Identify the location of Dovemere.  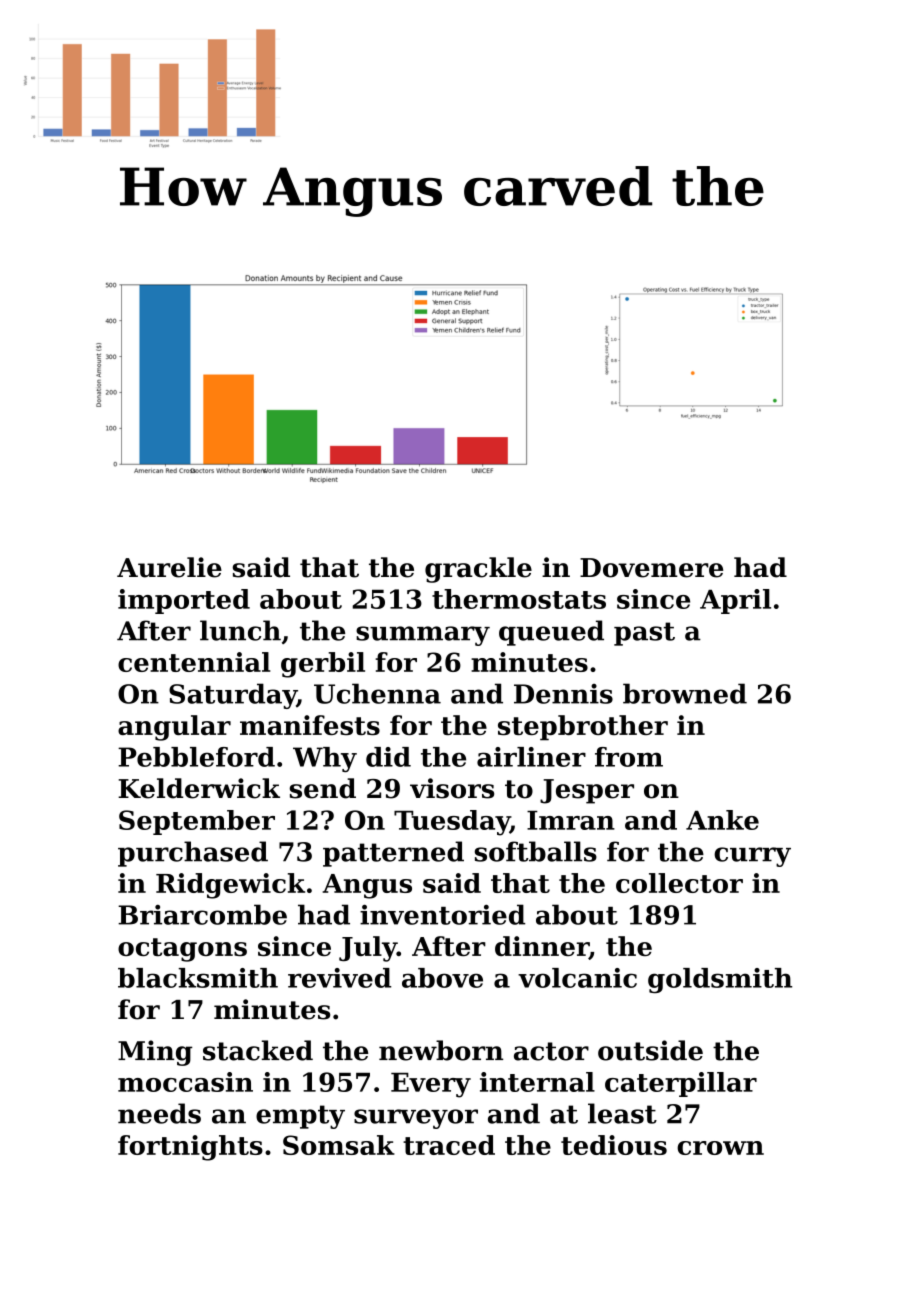
(651, 568).
